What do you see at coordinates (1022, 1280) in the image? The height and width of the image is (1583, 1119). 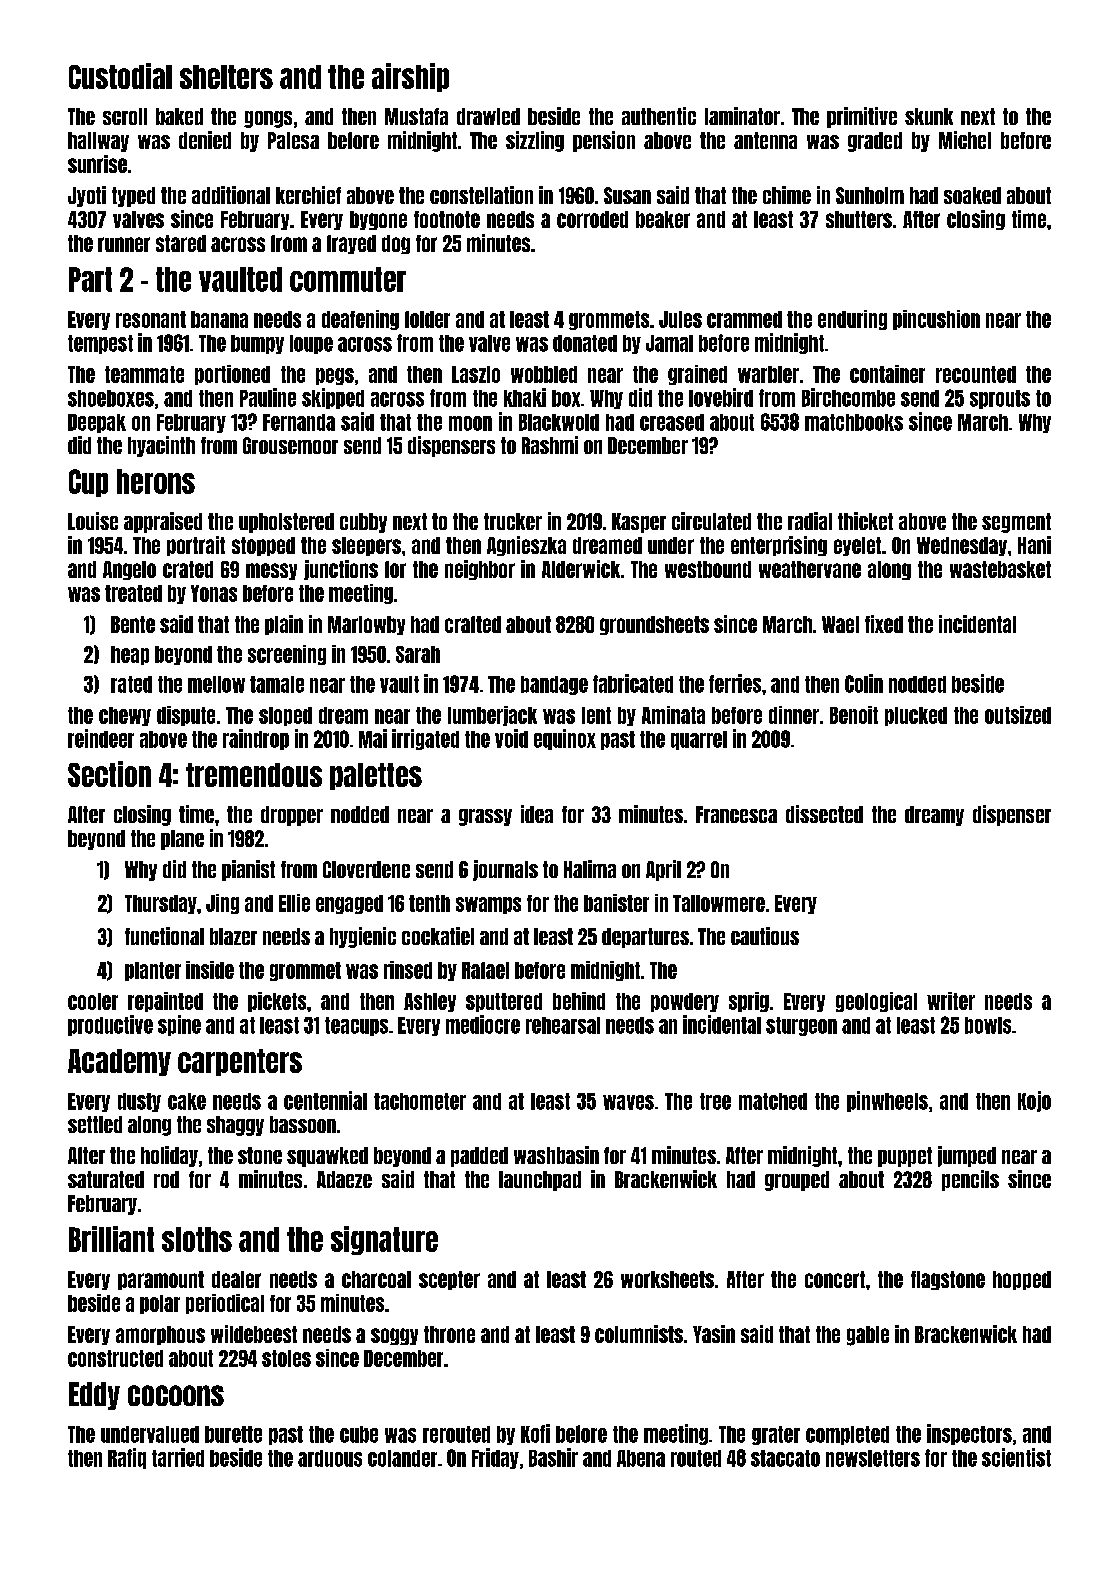 I see `hopped` at bounding box center [1022, 1280].
